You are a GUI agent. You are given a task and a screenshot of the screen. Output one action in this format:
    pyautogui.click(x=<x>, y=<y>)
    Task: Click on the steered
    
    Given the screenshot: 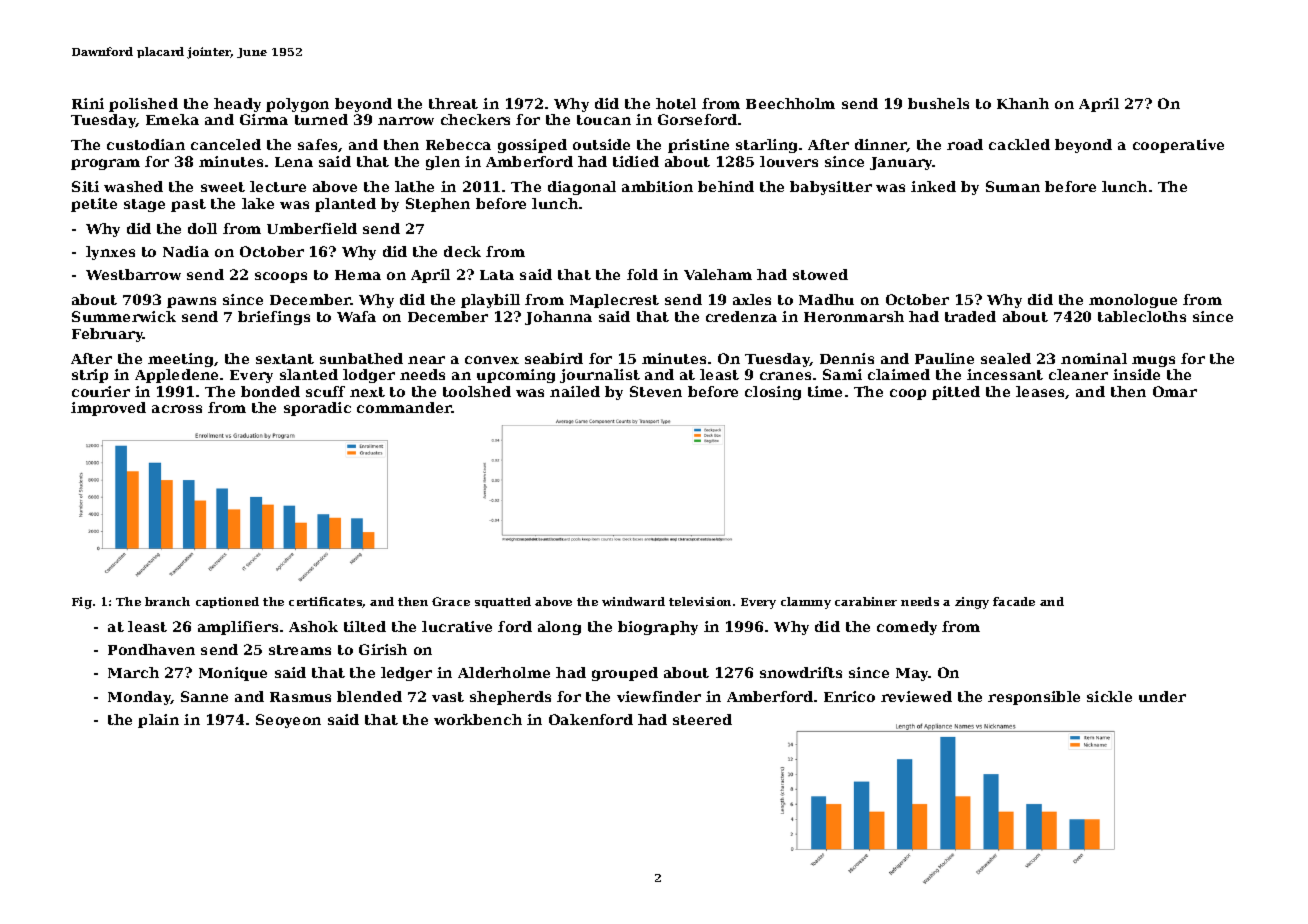 What is the action you would take?
    pyautogui.click(x=702, y=719)
